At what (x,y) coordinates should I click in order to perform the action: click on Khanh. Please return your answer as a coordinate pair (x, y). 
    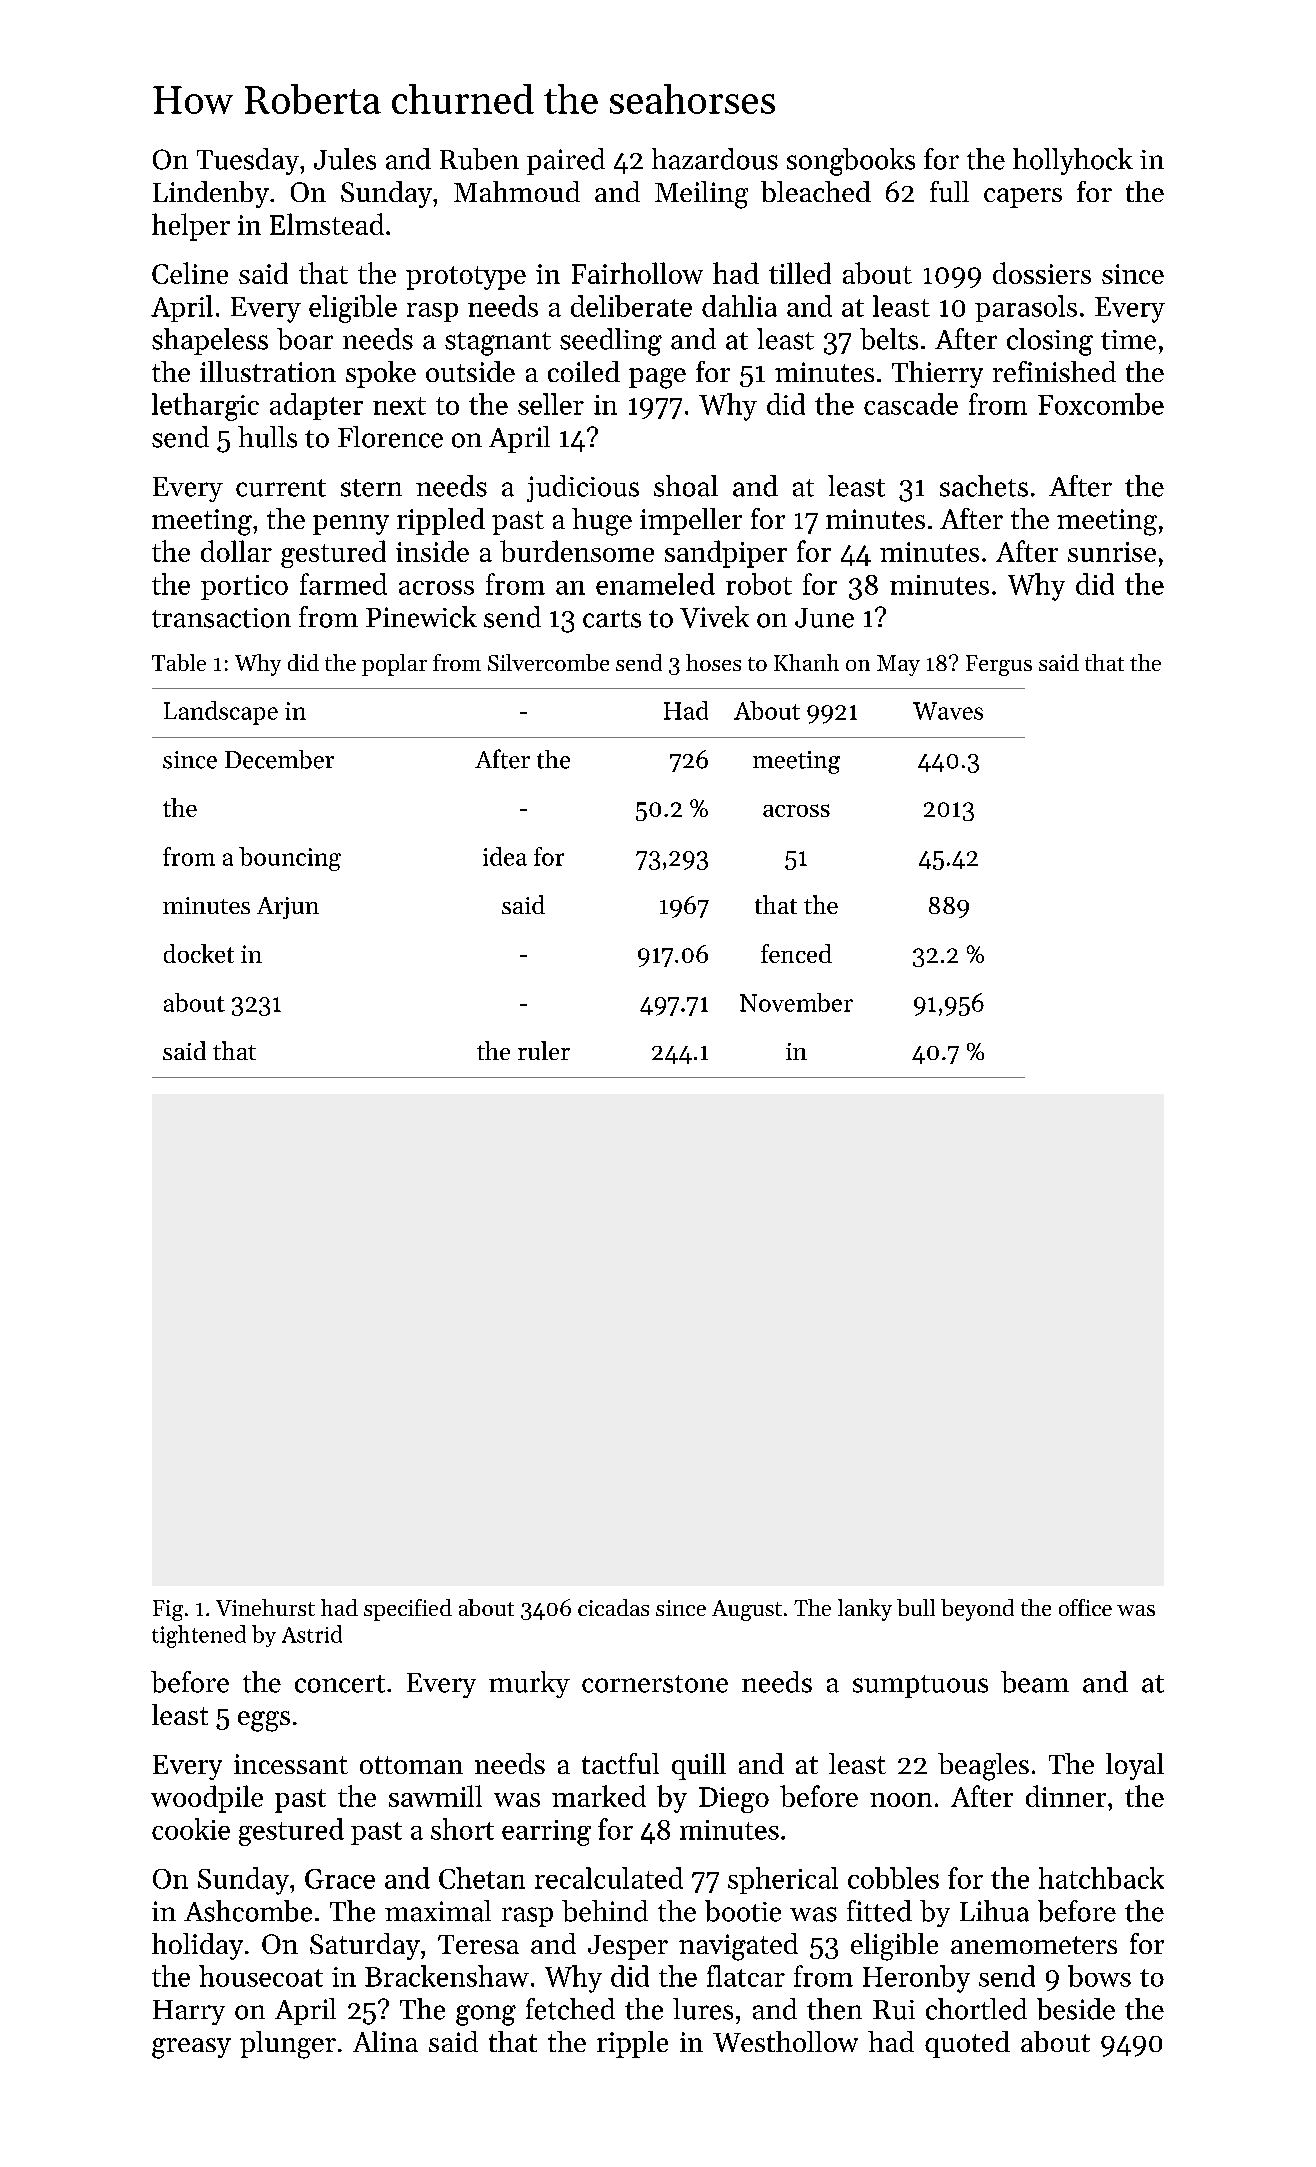
    Looking at the image, I should click on (806, 662).
